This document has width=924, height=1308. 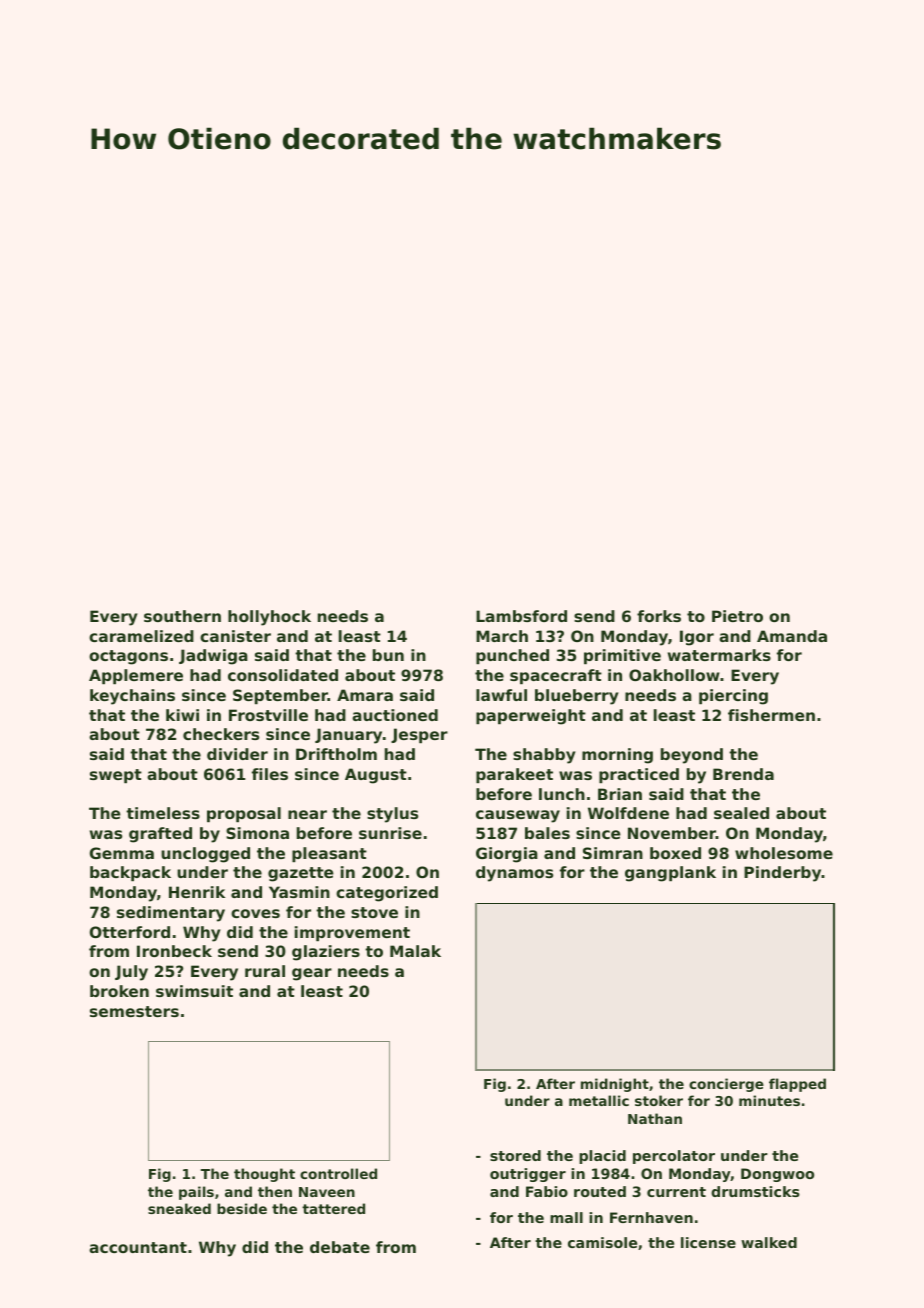 What do you see at coordinates (771, 715) in the document?
I see `fishermen` at bounding box center [771, 715].
